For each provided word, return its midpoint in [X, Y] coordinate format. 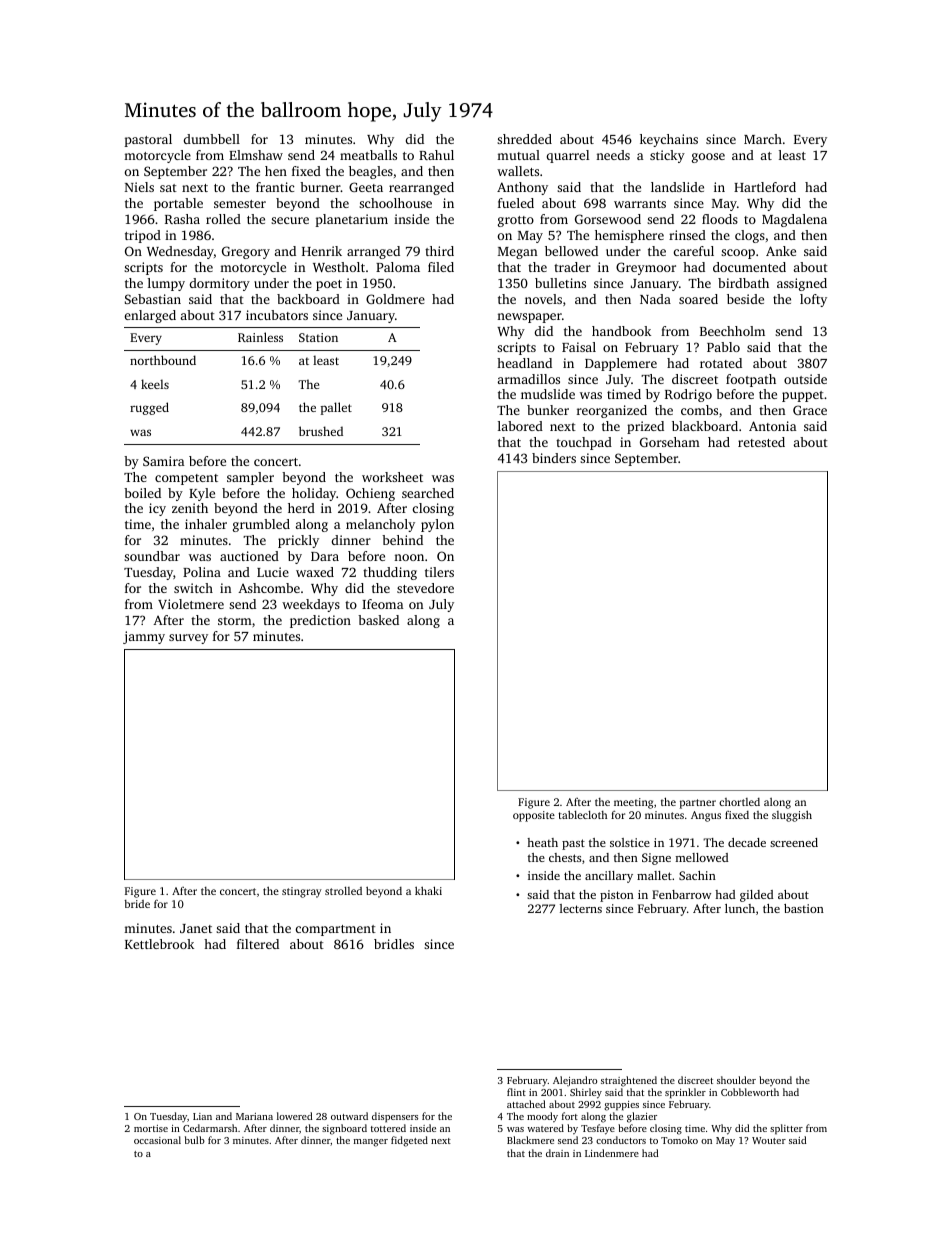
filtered [258, 944]
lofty [813, 300]
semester [240, 204]
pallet [336, 408]
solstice [630, 842]
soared [698, 299]
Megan [517, 253]
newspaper [529, 318]
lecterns [581, 908]
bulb [195, 1140]
